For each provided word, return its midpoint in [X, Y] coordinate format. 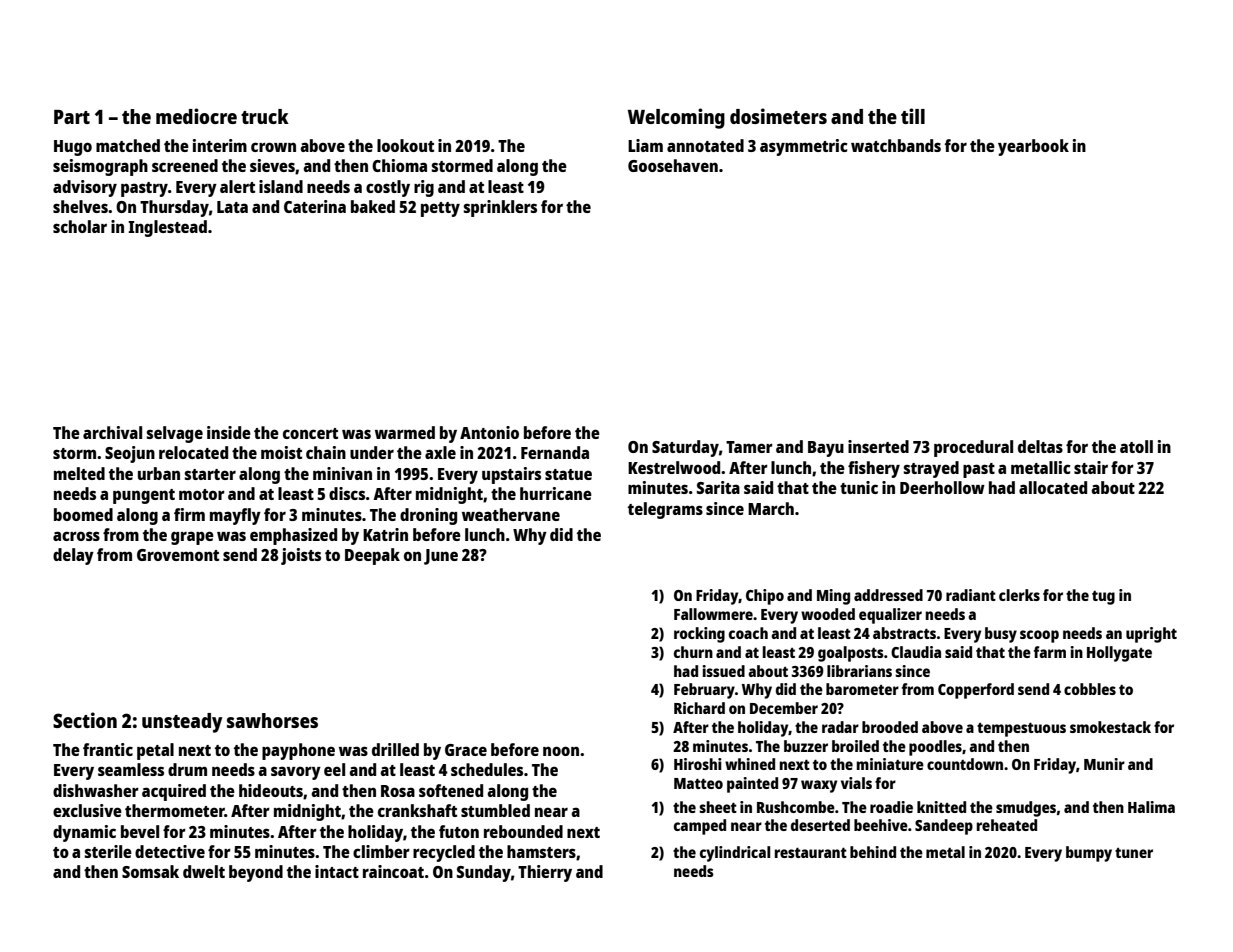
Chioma [399, 165]
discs [347, 493]
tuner [1134, 853]
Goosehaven [673, 165]
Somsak [150, 871]
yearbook [1033, 147]
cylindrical [735, 854]
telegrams [665, 510]
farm [1050, 652]
